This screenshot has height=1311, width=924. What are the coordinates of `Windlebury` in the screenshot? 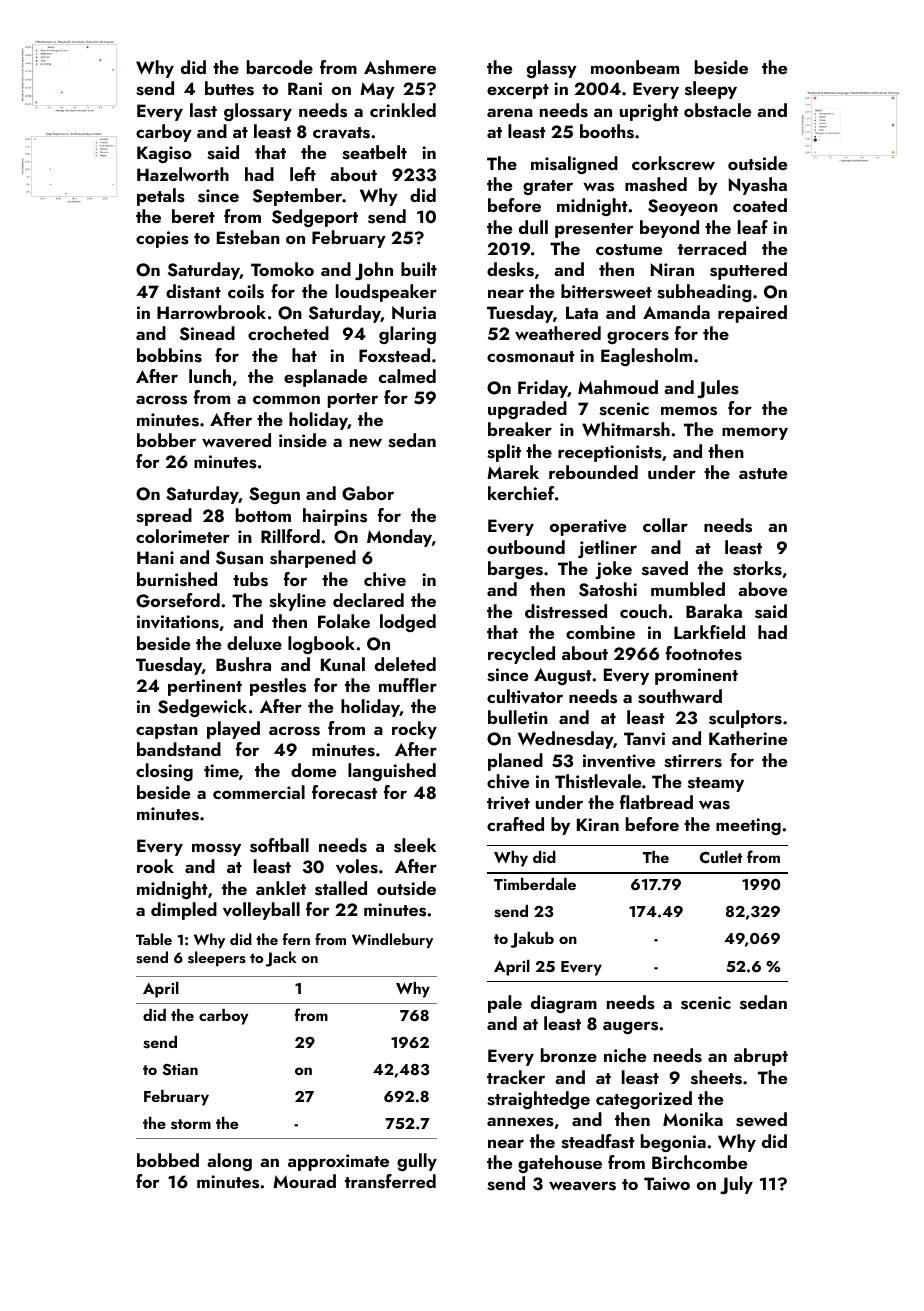 It's located at (392, 941).
